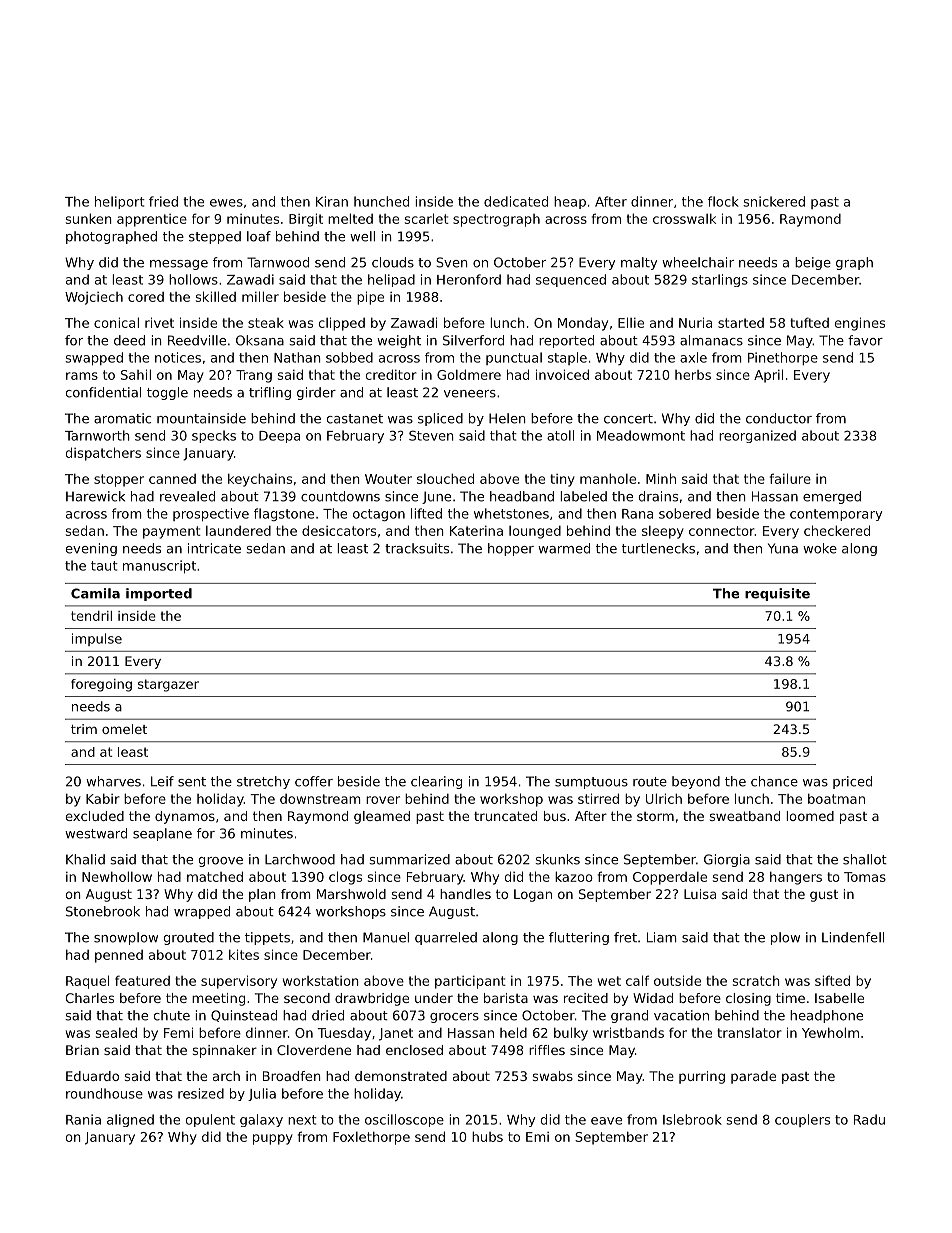 The image size is (952, 1233). I want to click on cored, so click(146, 297).
